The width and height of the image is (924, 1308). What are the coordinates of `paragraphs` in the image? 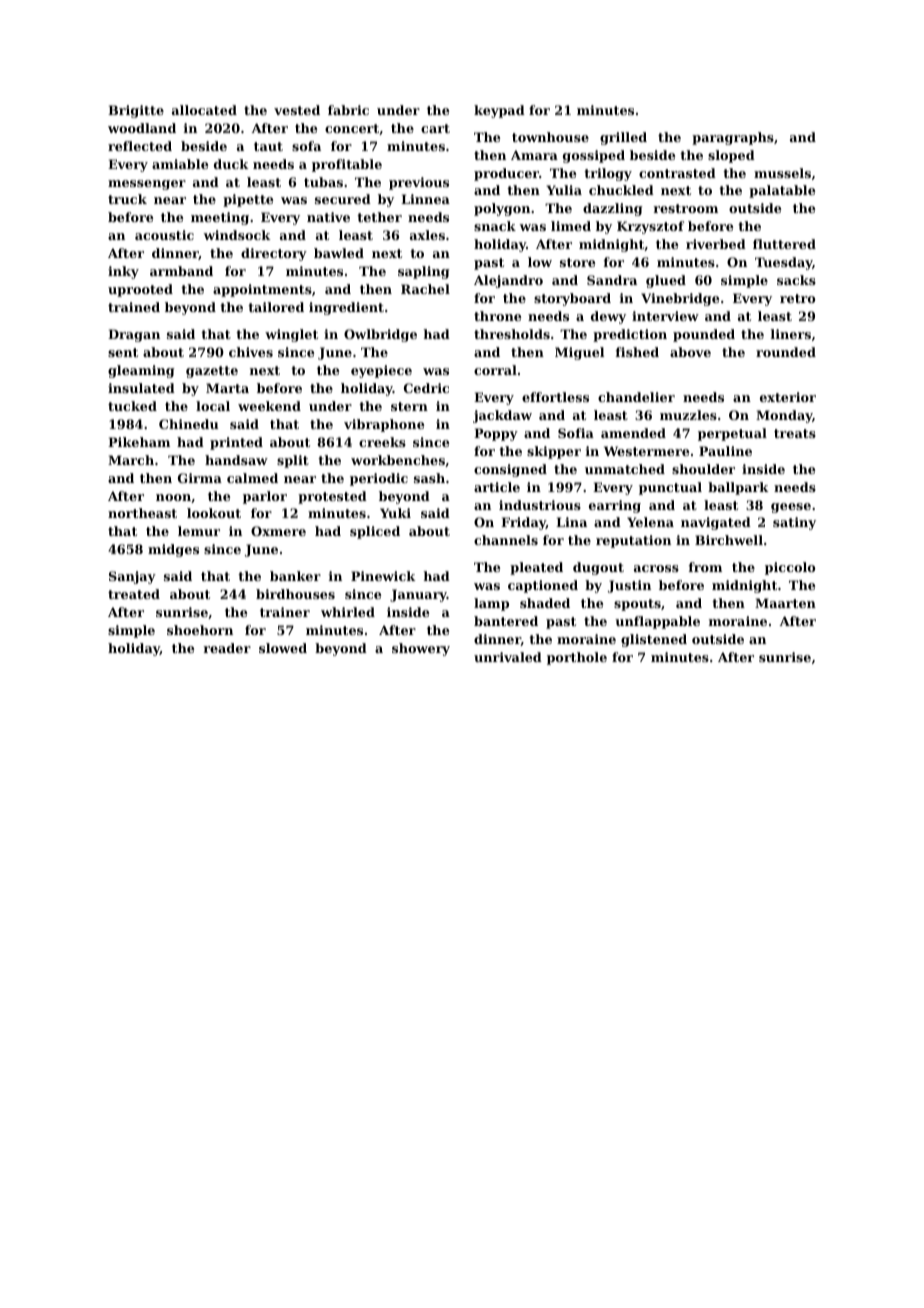 It's located at (733, 138).
